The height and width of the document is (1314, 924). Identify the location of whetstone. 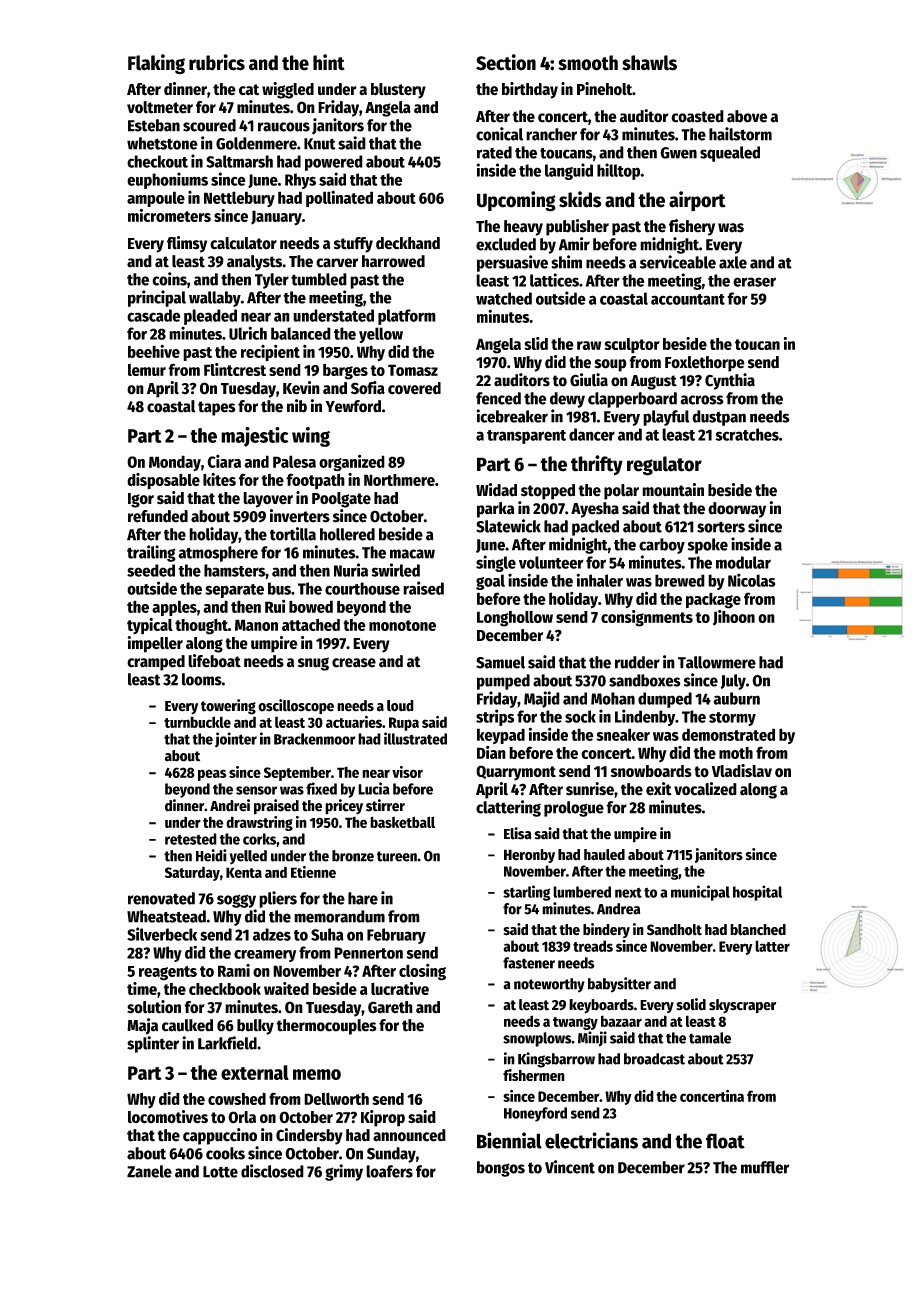
(162, 143).
